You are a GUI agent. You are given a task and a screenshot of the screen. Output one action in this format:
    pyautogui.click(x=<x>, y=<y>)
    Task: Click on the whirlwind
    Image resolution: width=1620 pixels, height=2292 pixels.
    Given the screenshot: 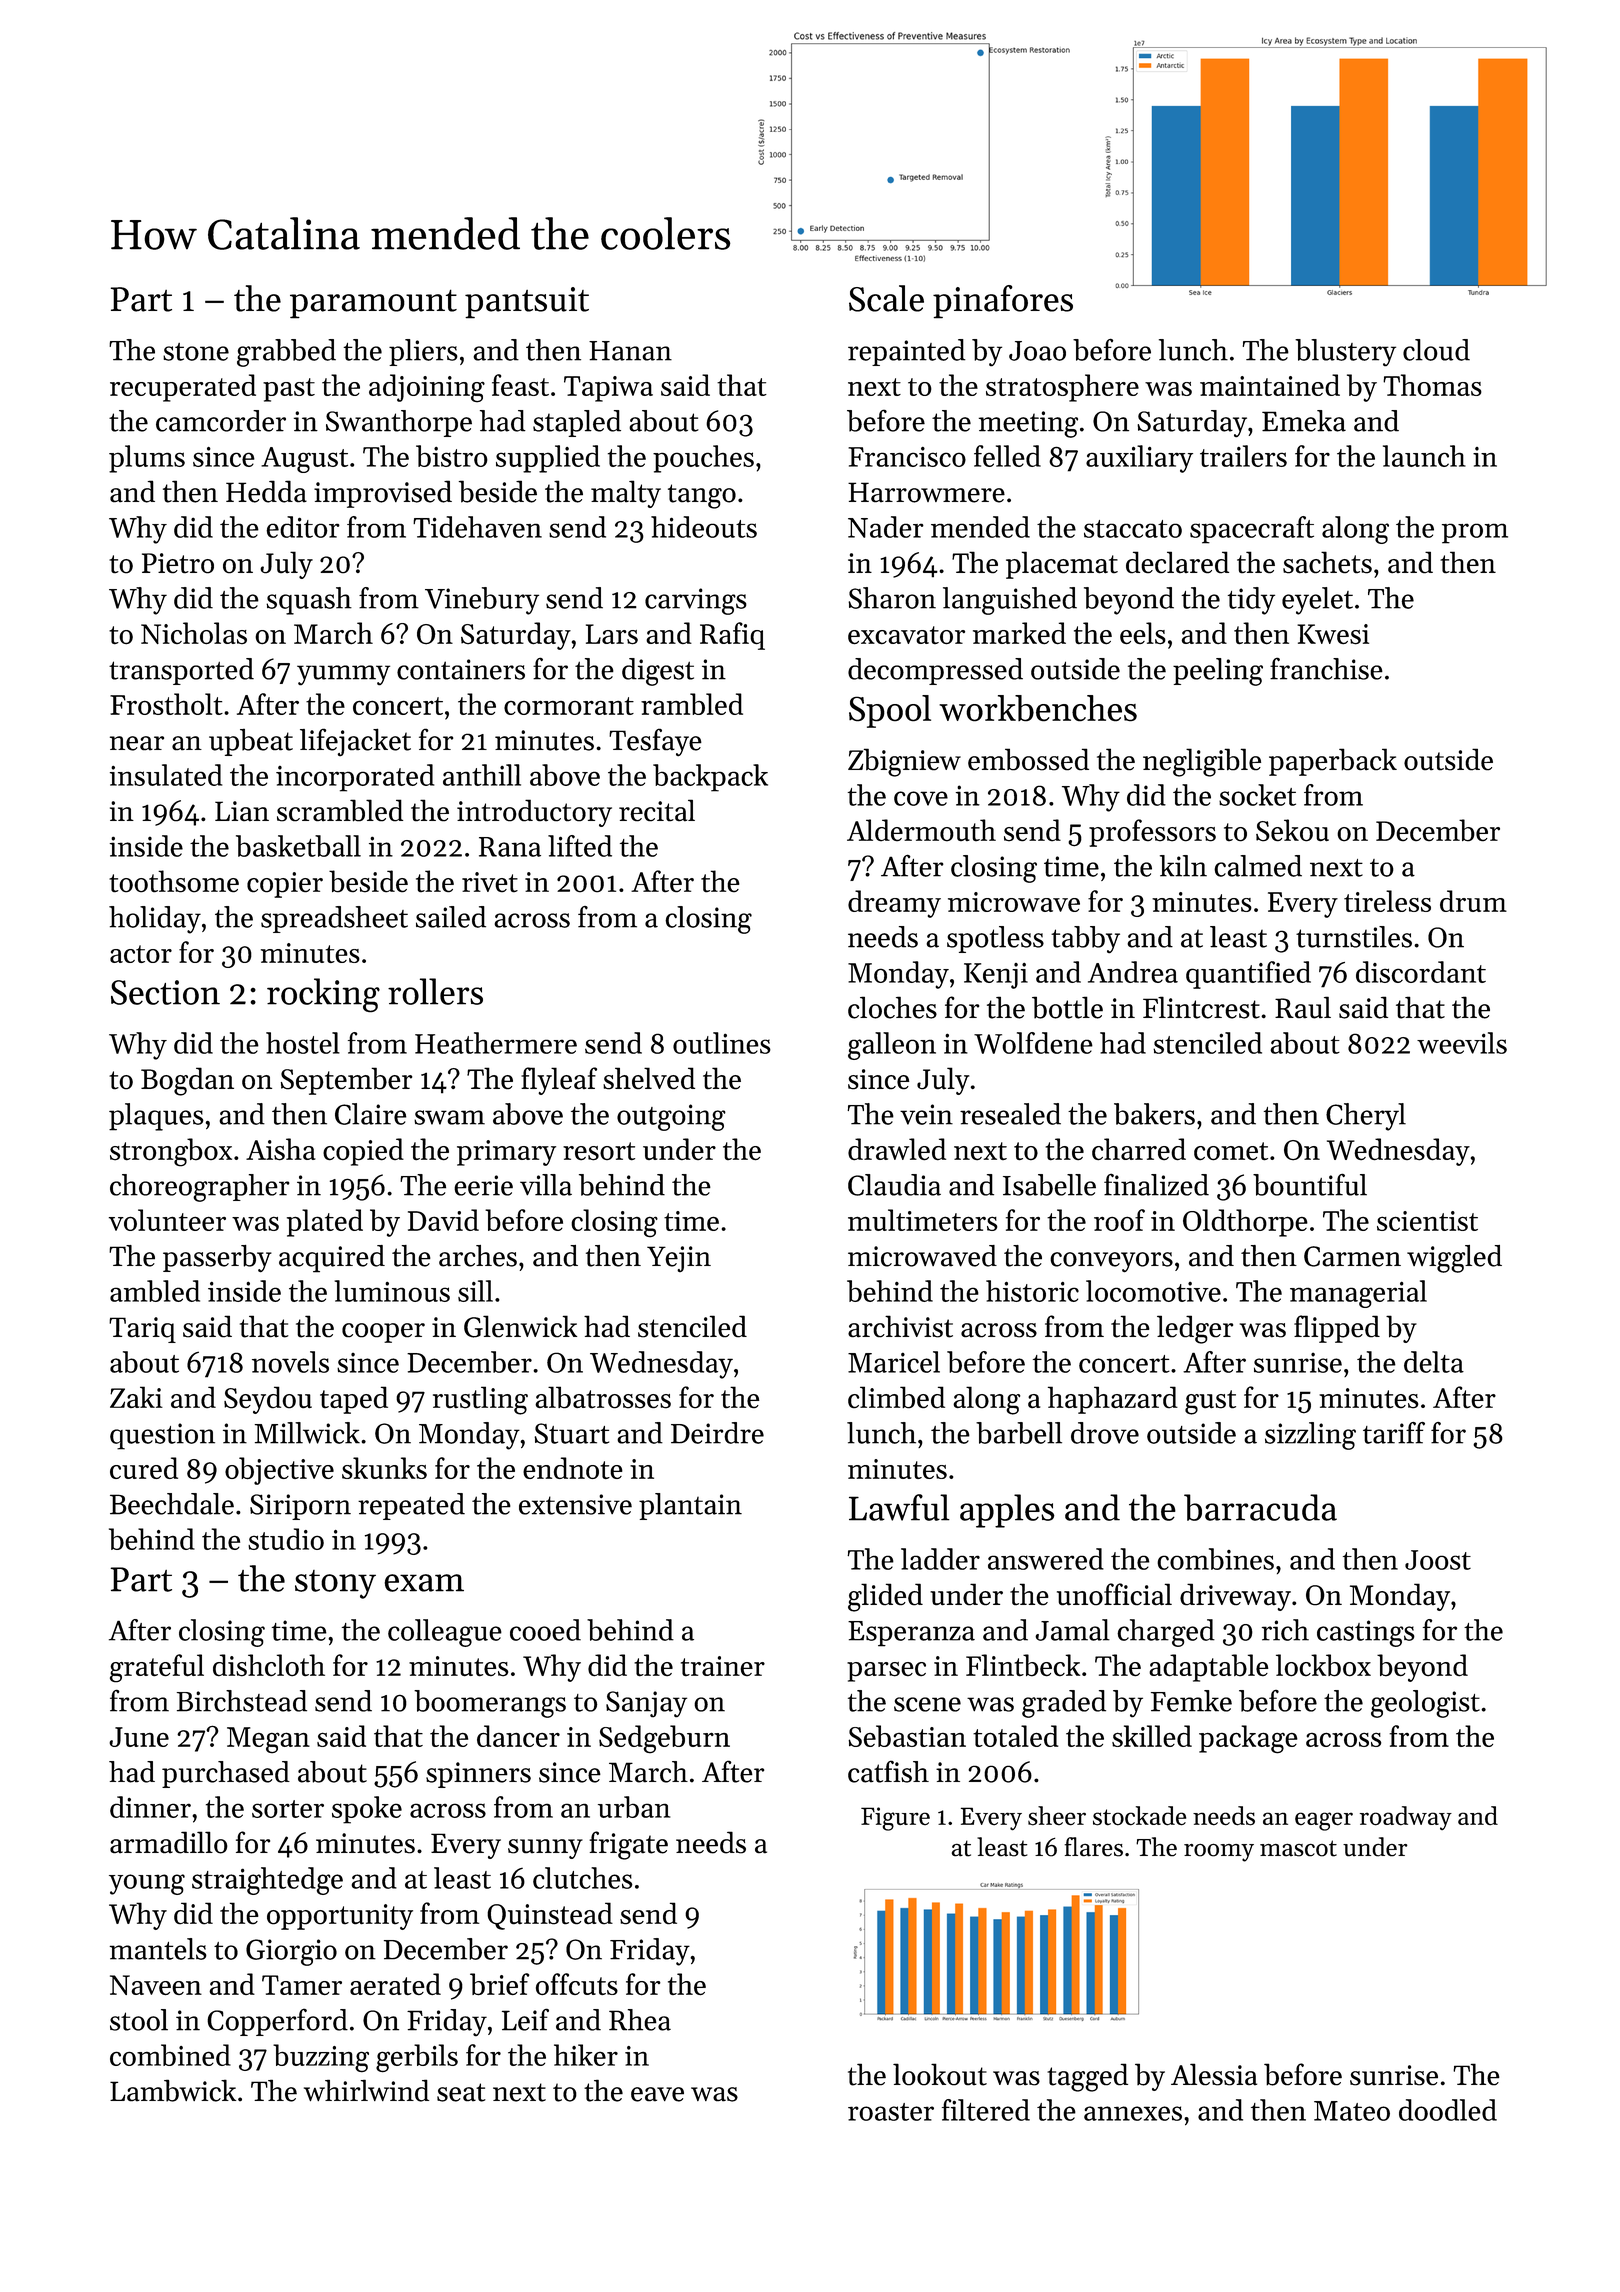 What is the action you would take?
    pyautogui.click(x=366, y=2090)
